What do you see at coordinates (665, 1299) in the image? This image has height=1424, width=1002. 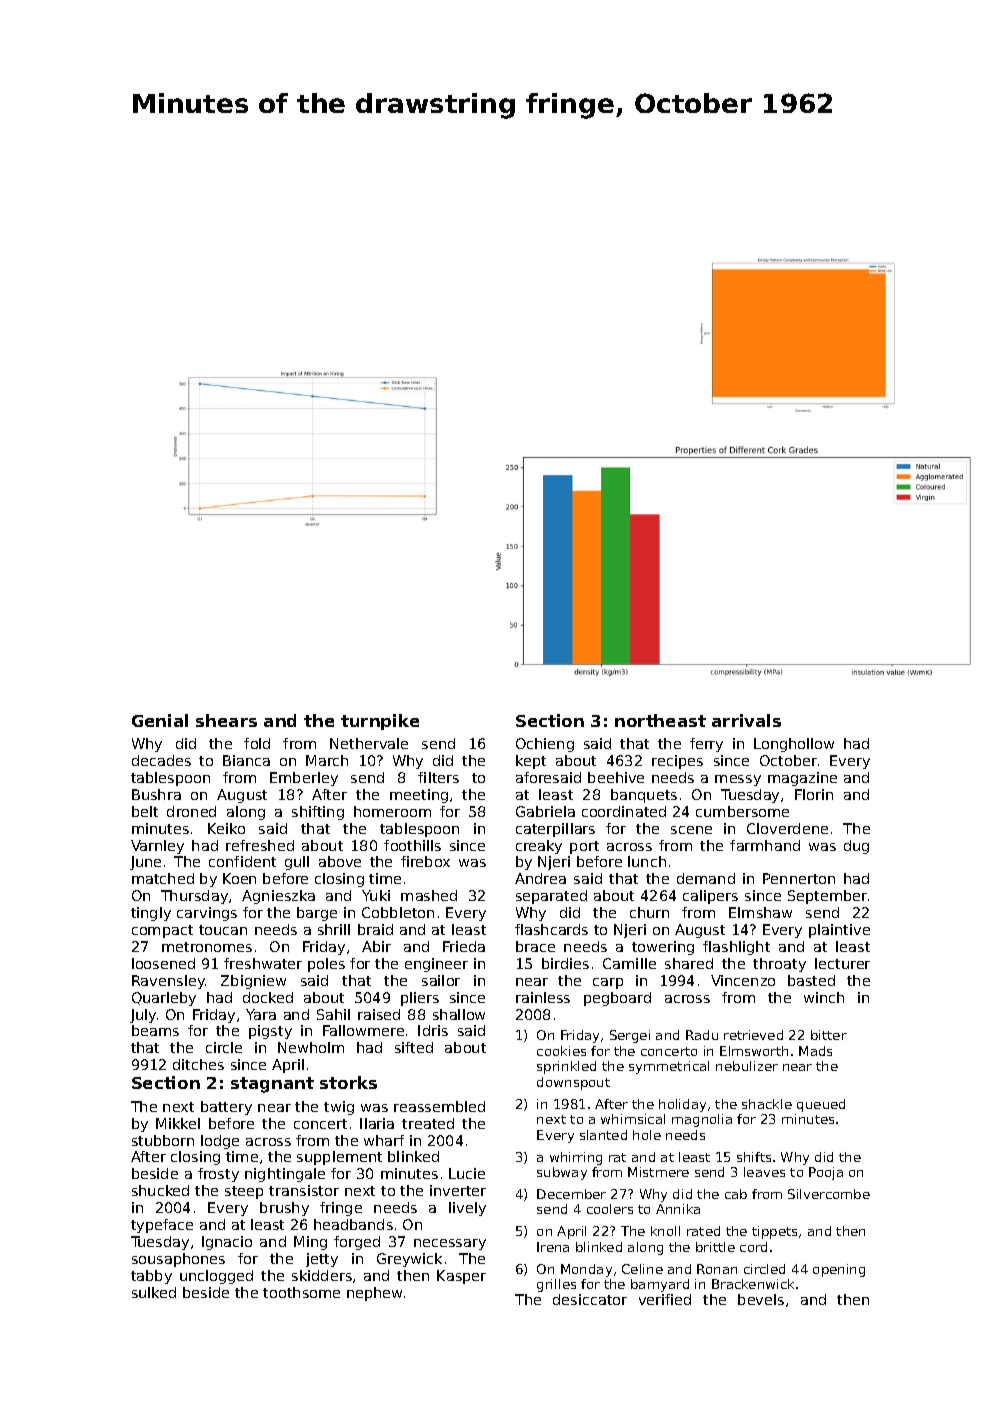 I see `verified` at bounding box center [665, 1299].
